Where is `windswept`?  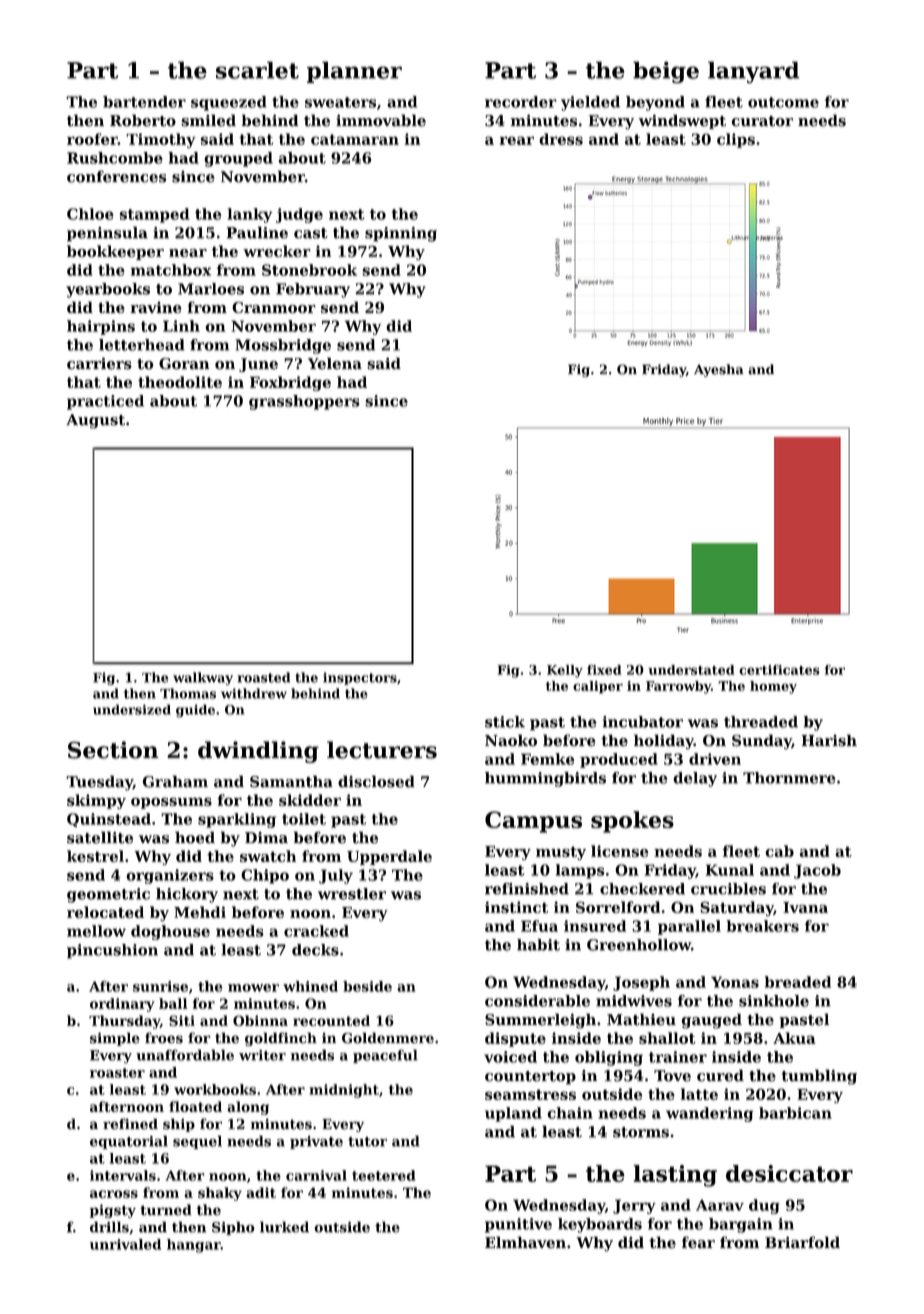
windswept is located at coordinates (682, 121).
